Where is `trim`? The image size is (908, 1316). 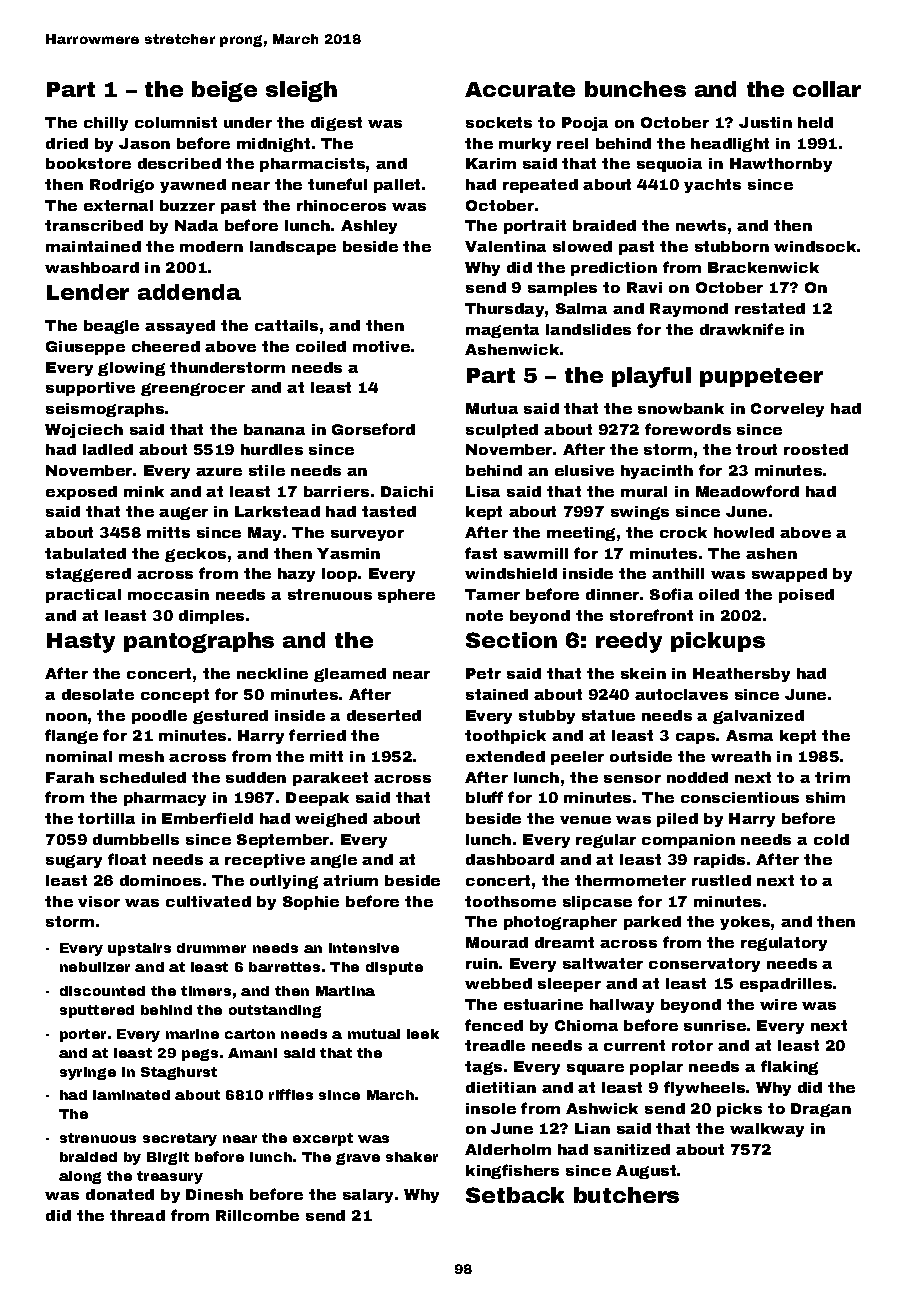 trim is located at coordinates (832, 777).
